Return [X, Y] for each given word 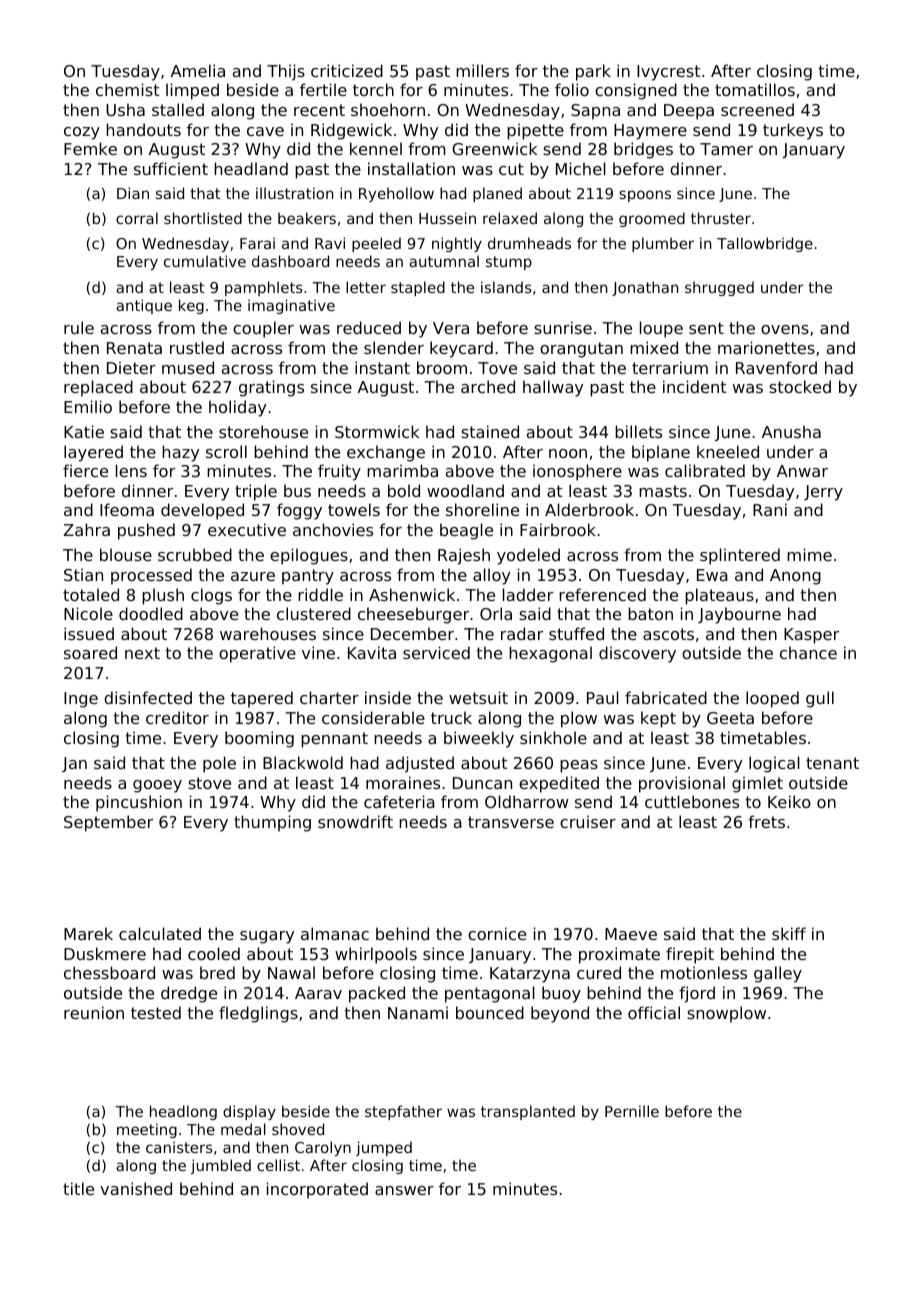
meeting [147, 1130]
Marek [88, 933]
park [593, 72]
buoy [561, 994]
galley [778, 974]
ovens [785, 329]
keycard [461, 349]
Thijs [286, 72]
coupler [263, 329]
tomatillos [755, 89]
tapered [262, 699]
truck [451, 717]
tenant [832, 763]
